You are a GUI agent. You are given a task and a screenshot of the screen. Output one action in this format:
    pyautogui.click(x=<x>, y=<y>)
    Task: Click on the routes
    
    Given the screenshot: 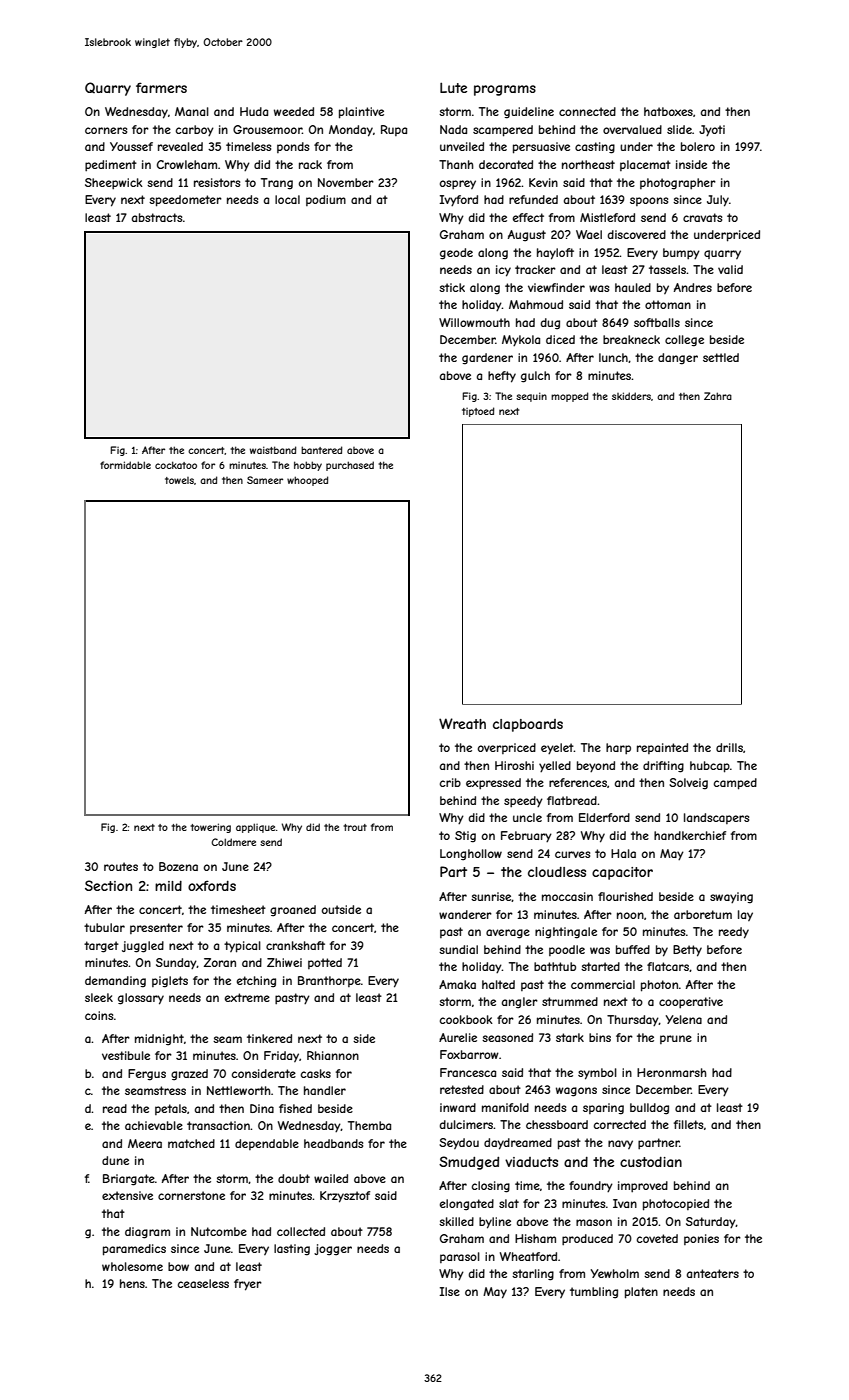 What is the action you would take?
    pyautogui.click(x=121, y=866)
